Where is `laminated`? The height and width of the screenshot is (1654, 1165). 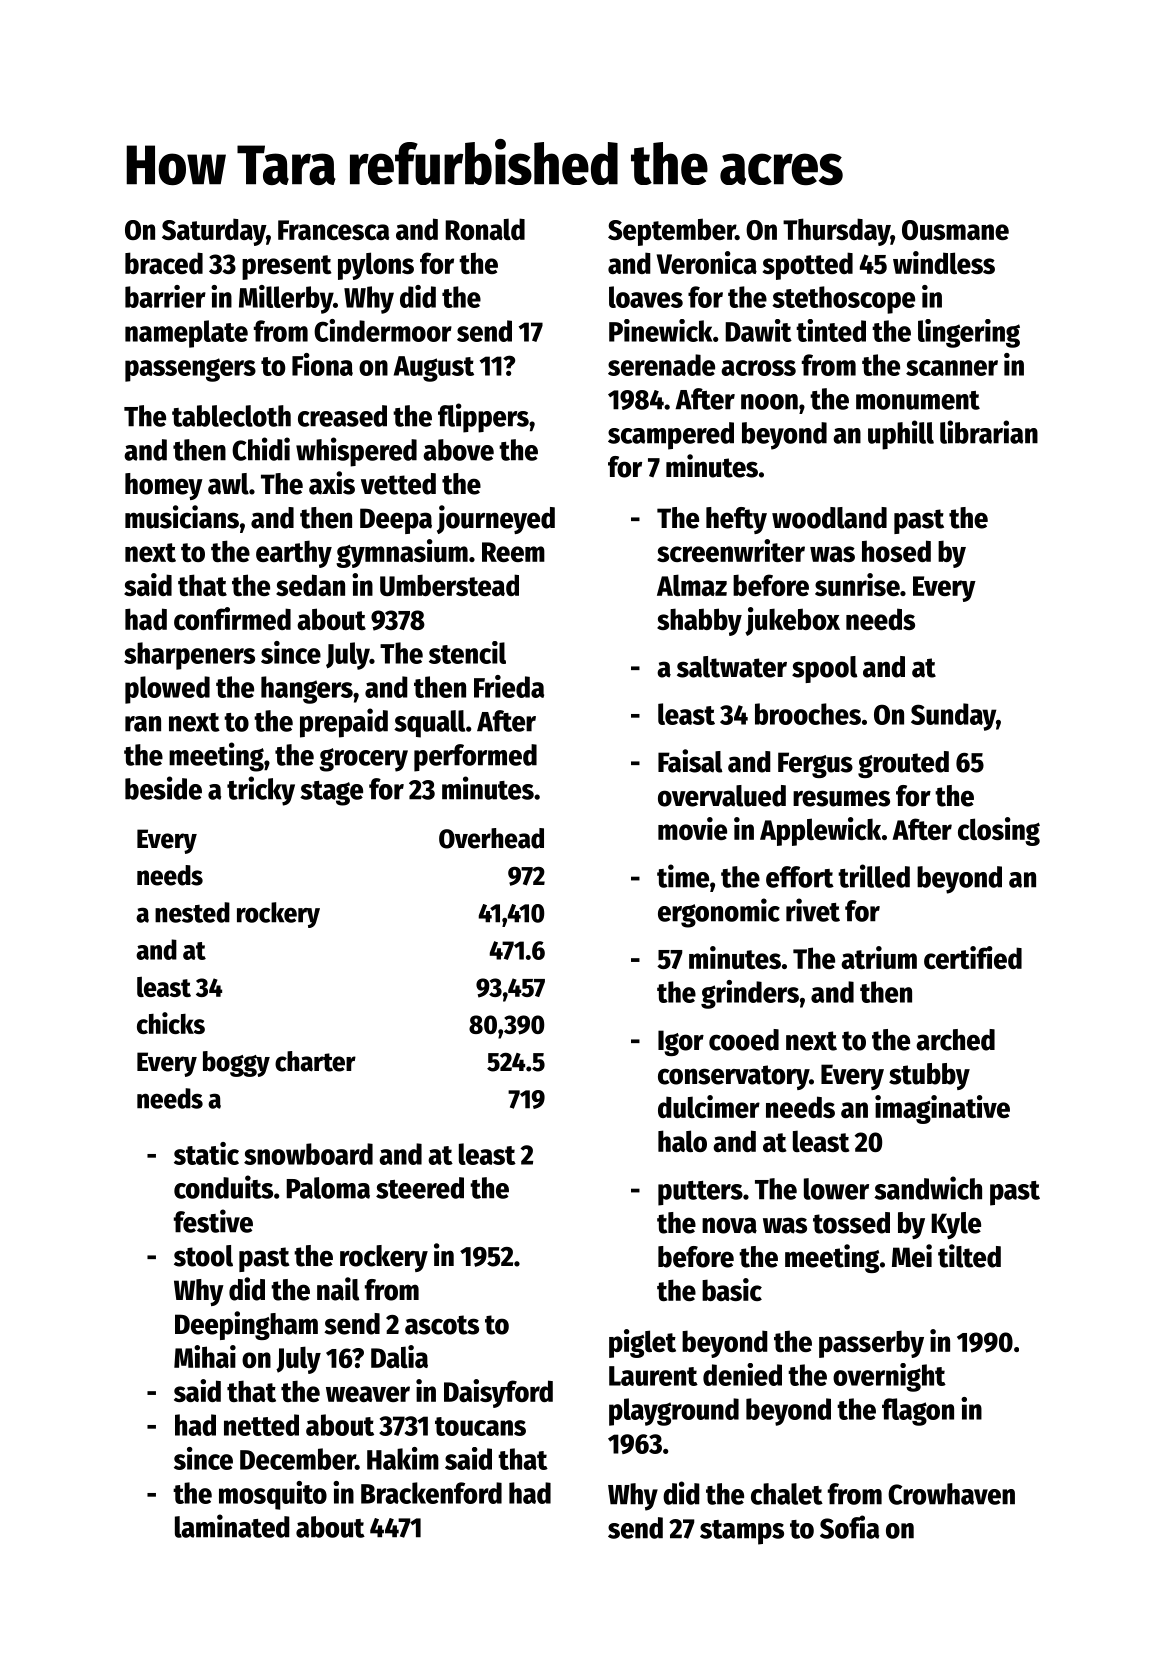 laminated is located at coordinates (232, 1526).
